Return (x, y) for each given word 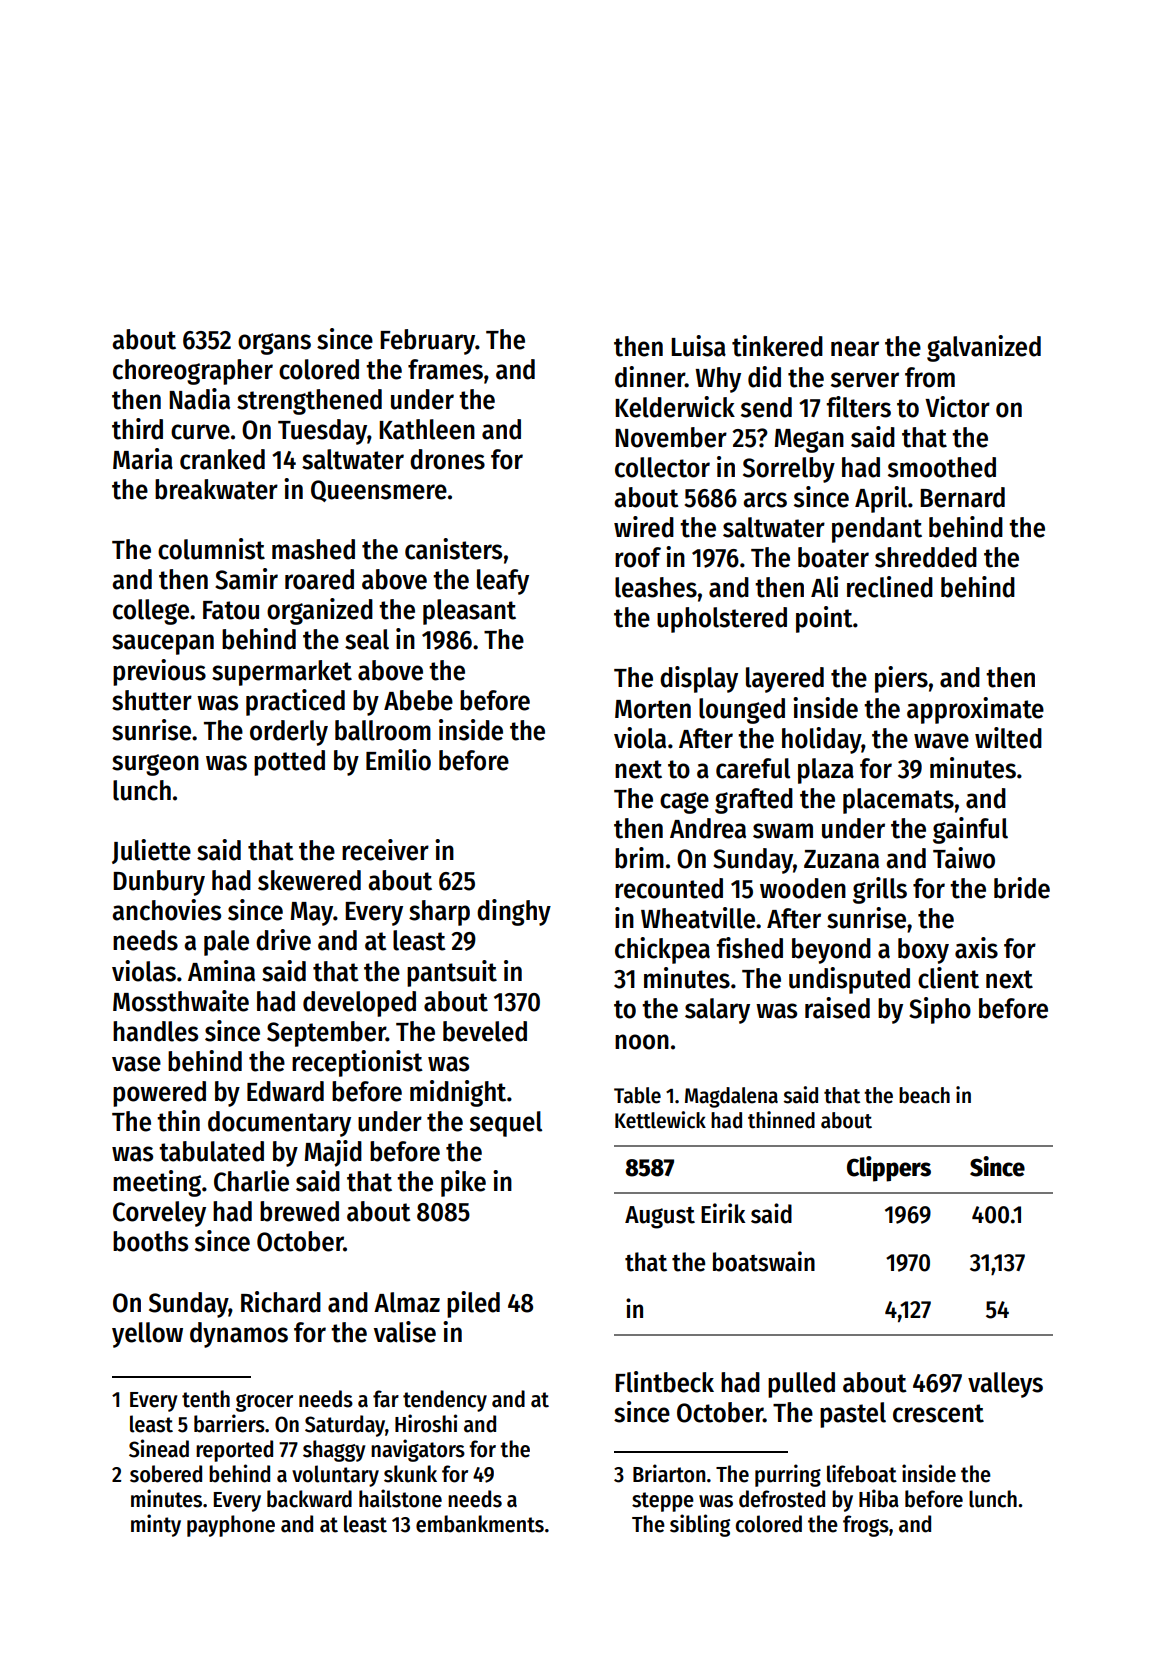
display (699, 679)
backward (309, 1499)
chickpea (662, 950)
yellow (147, 1335)
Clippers (889, 1169)
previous (159, 672)
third (137, 429)
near (855, 349)
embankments (480, 1524)
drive (283, 940)
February (427, 342)
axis (976, 948)
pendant (877, 530)
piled (473, 1304)
